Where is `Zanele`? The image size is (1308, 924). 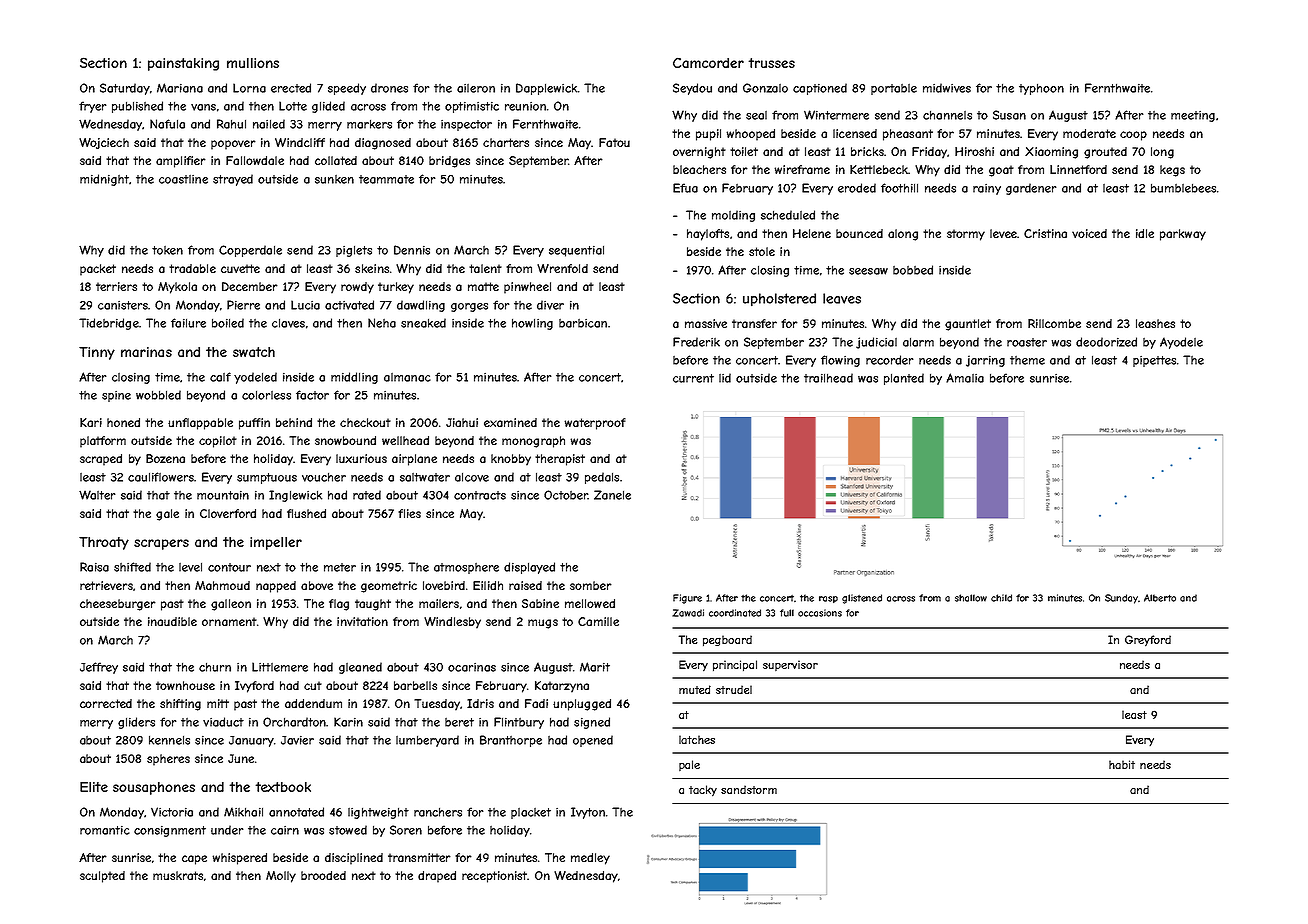 Zanele is located at coordinates (612, 495).
